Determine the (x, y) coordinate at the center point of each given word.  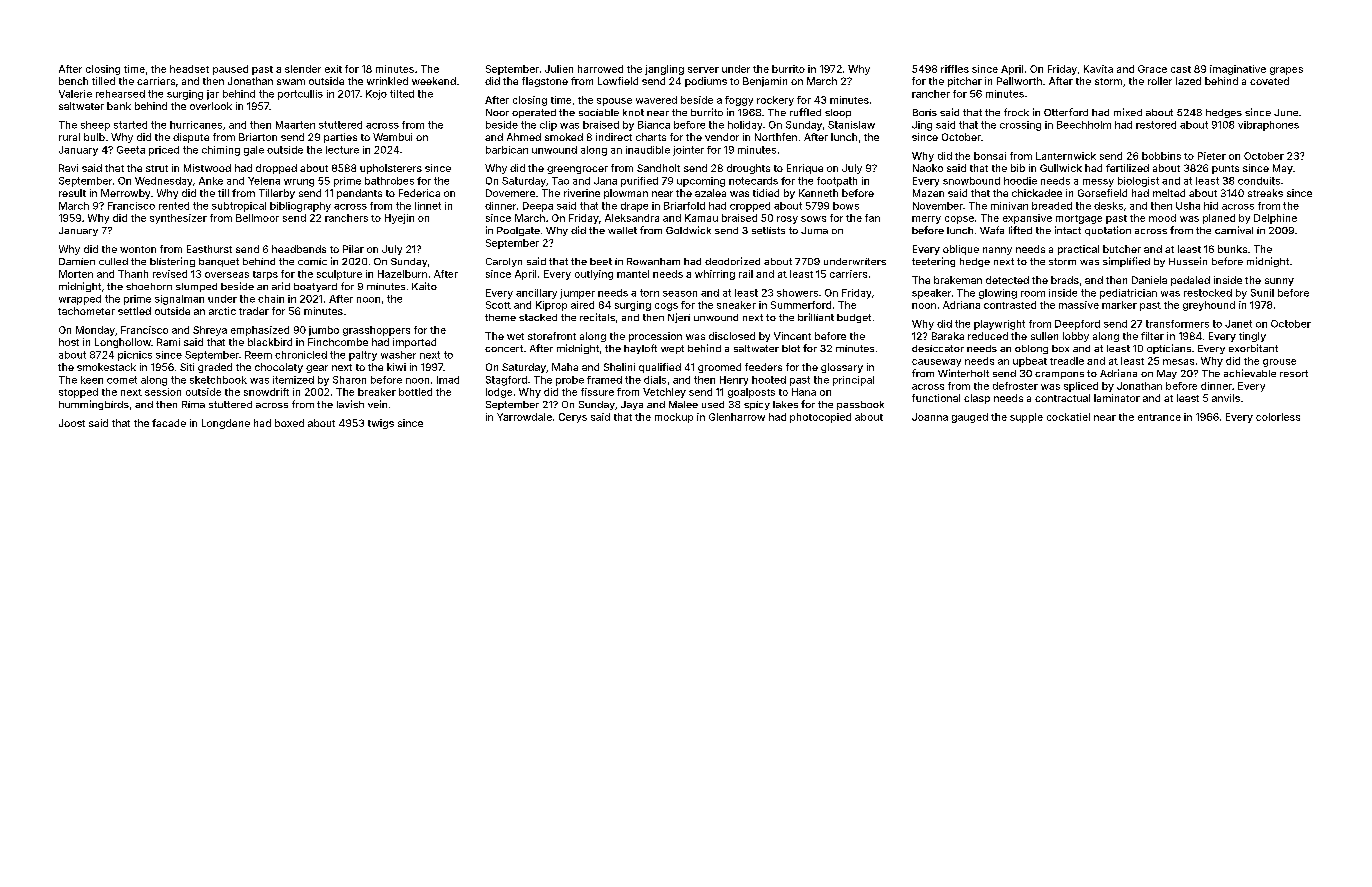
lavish (350, 404)
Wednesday (163, 182)
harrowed (600, 69)
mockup (674, 418)
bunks (1232, 249)
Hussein (1188, 261)
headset (189, 69)
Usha (1188, 206)
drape (634, 207)
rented (174, 206)
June (1286, 112)
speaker (931, 294)
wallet (622, 230)
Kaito (424, 286)
